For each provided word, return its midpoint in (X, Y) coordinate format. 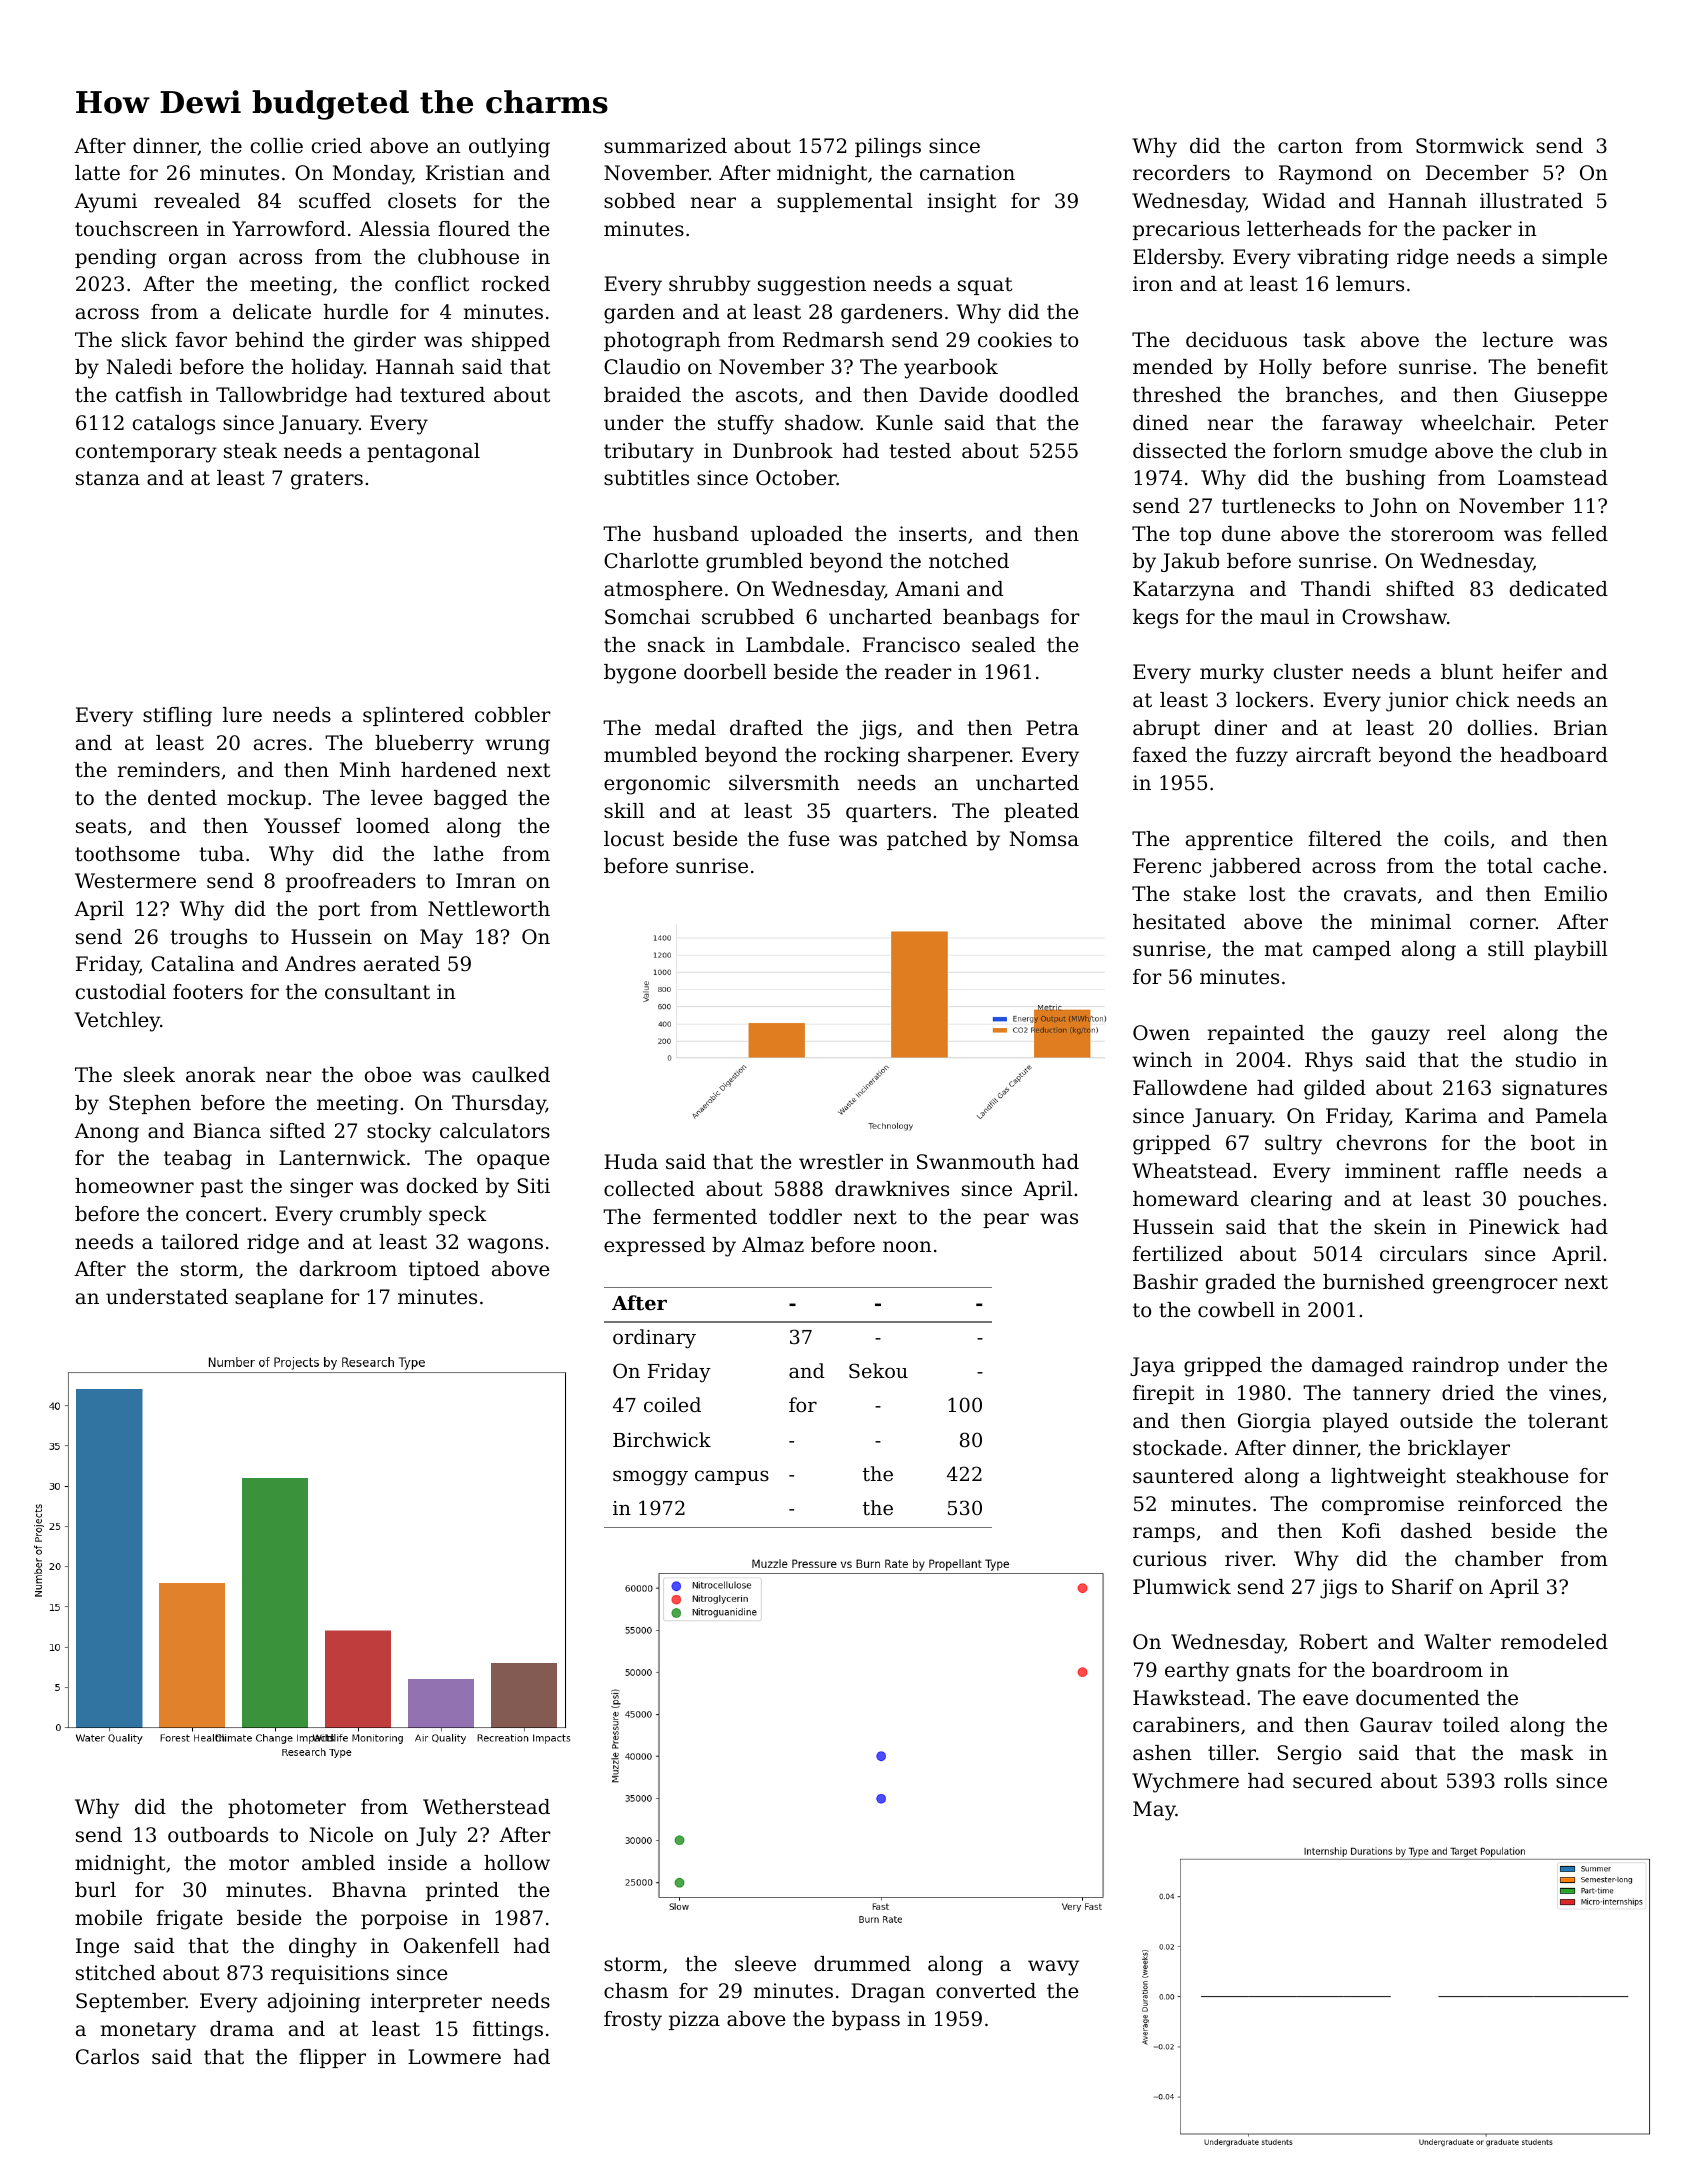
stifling (177, 717)
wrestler (841, 1162)
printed (462, 1891)
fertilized (1178, 1254)
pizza (694, 2020)
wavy (1053, 1968)
